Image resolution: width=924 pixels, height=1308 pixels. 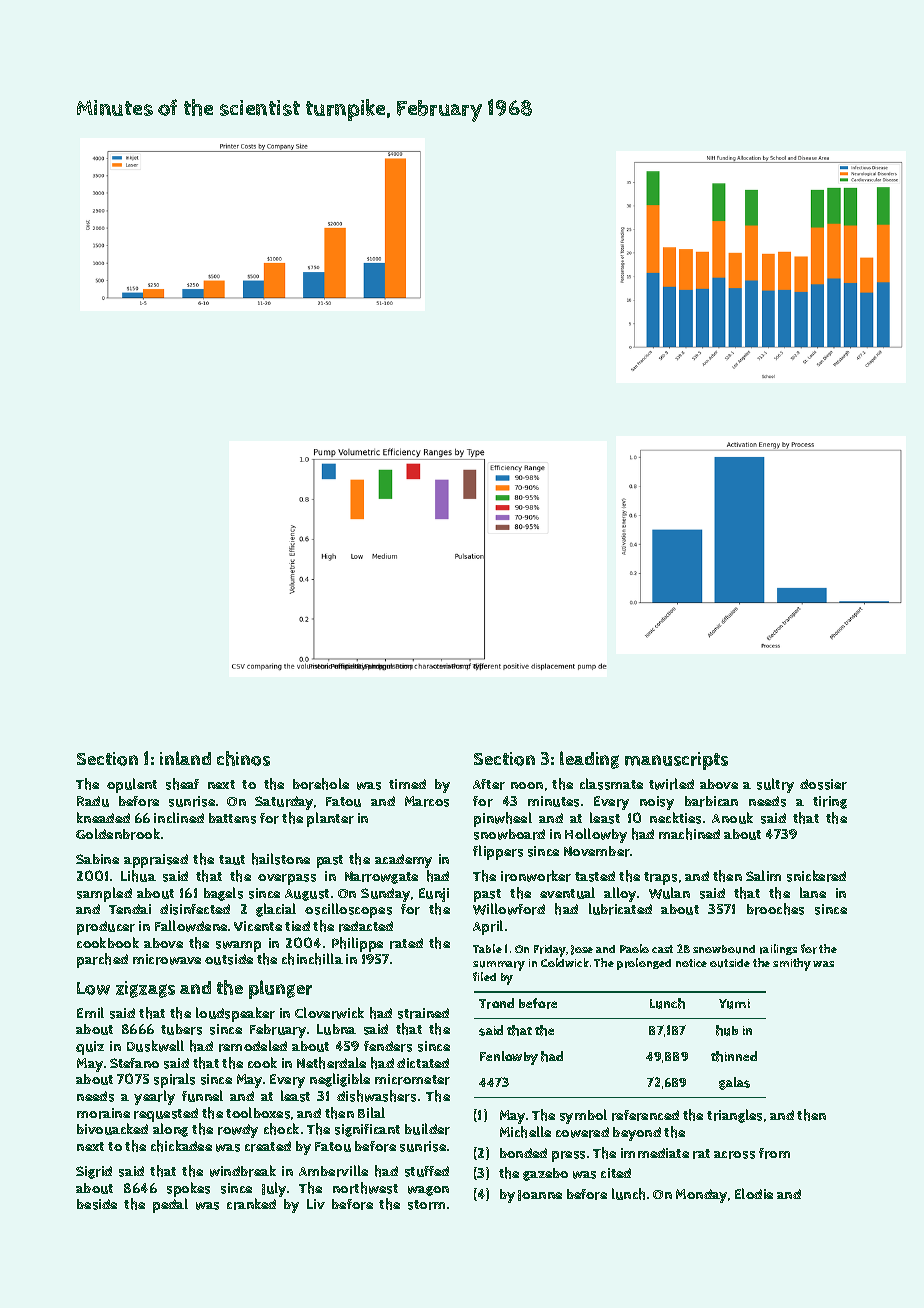 What do you see at coordinates (97, 1204) in the screenshot?
I see `beside` at bounding box center [97, 1204].
